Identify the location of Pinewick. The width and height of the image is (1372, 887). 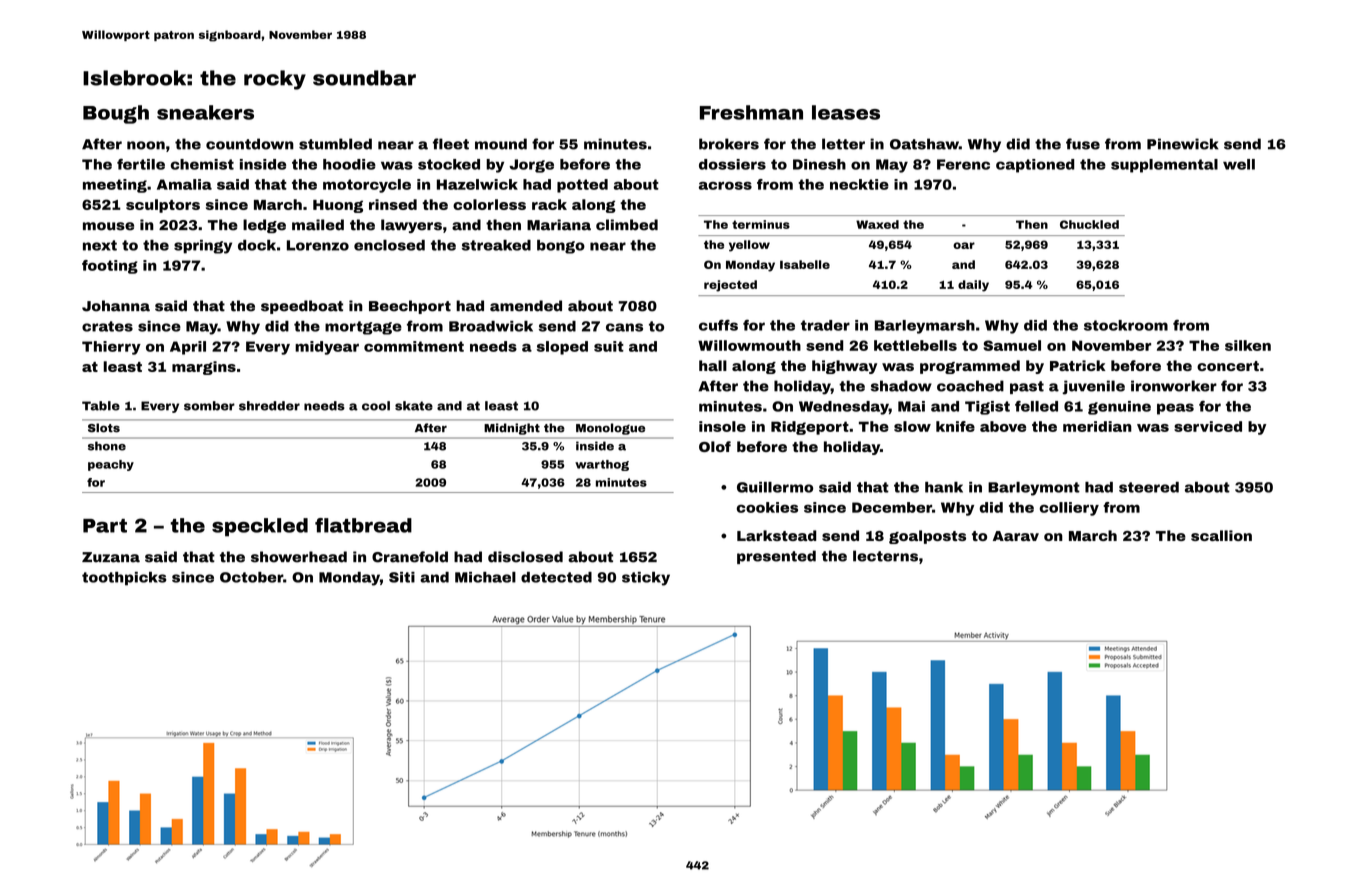
(1183, 144).
